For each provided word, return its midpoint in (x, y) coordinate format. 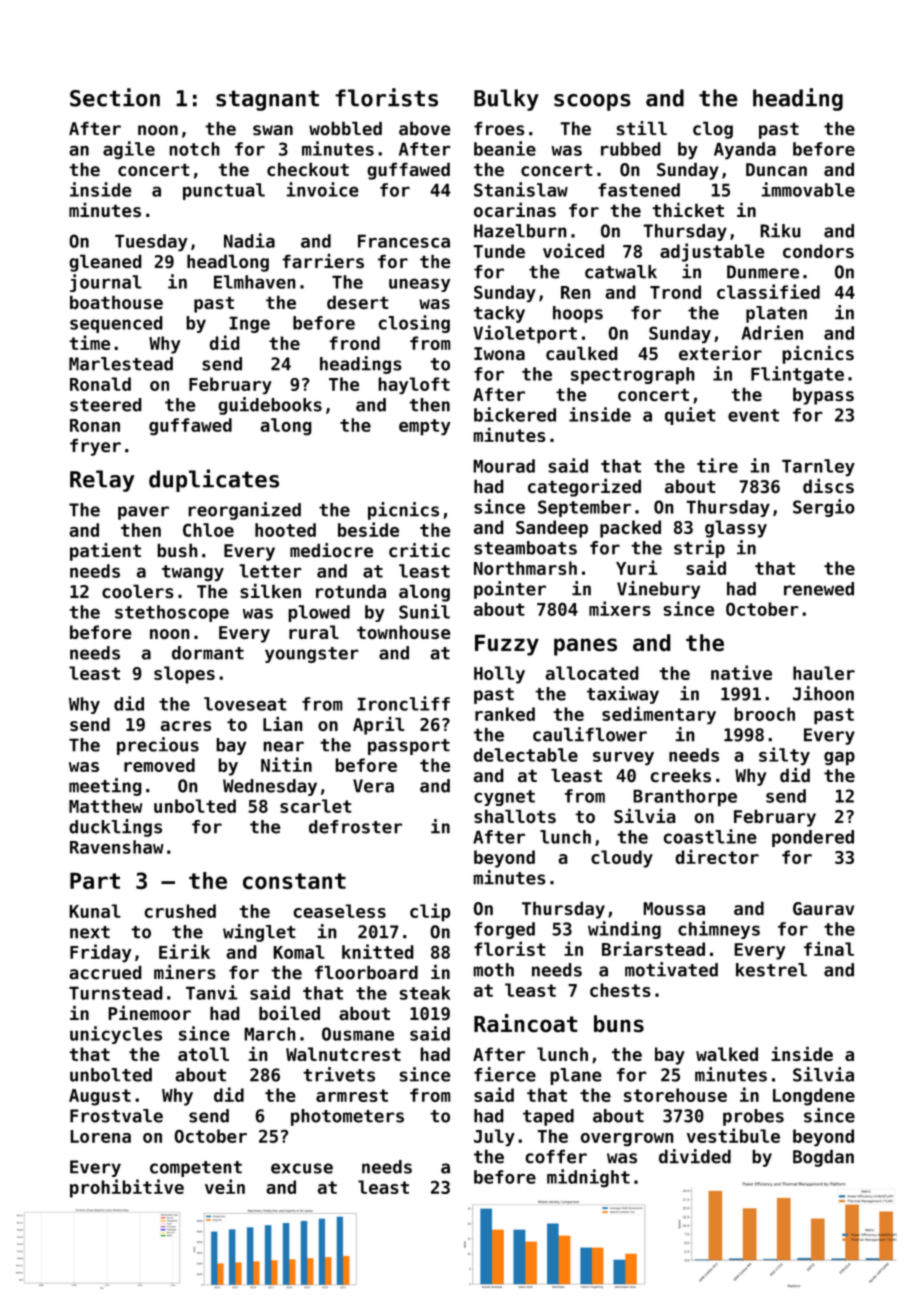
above (425, 128)
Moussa (674, 909)
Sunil (424, 611)
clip (430, 912)
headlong (228, 263)
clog (713, 130)
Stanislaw (521, 189)
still (642, 128)
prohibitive (127, 1188)
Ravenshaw (117, 847)
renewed (819, 589)
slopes (184, 675)
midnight (588, 1178)
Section (115, 97)
